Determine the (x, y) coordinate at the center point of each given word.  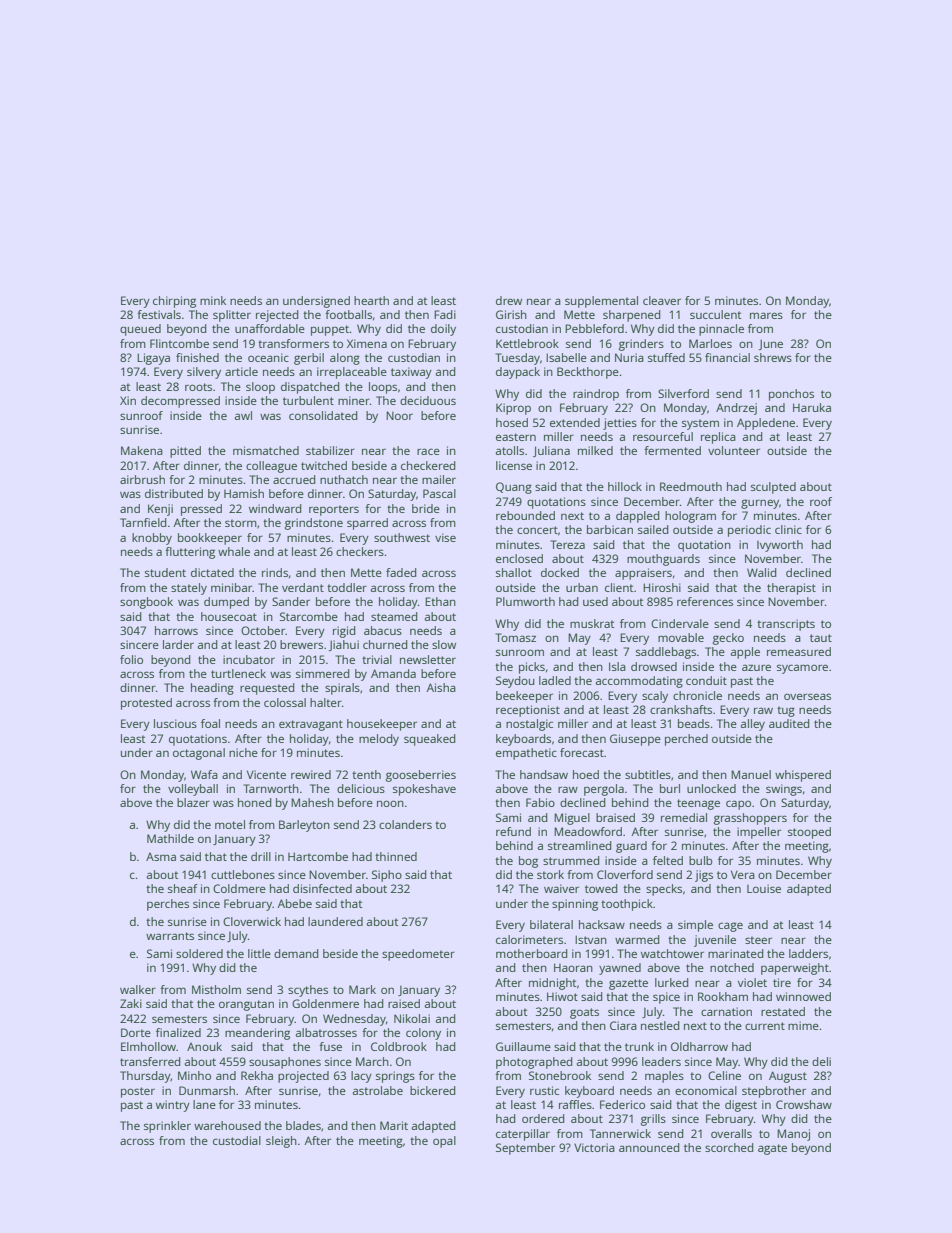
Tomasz (515, 637)
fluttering (190, 553)
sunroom (520, 652)
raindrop (596, 395)
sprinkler (167, 1127)
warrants (170, 936)
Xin (128, 400)
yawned (620, 969)
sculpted (773, 488)
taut (821, 638)
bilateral (551, 924)
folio (131, 659)
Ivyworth (780, 546)
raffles (575, 1104)
